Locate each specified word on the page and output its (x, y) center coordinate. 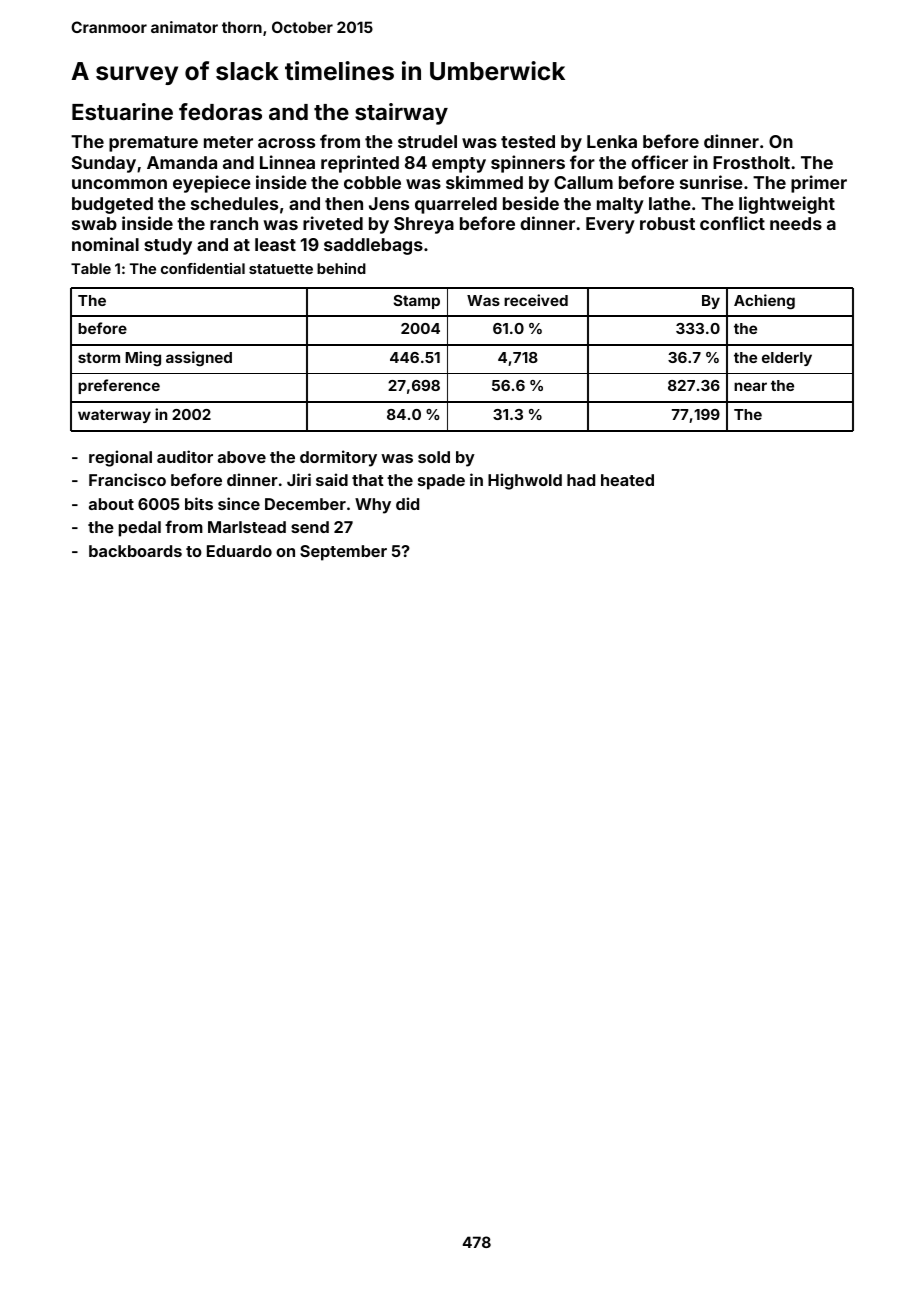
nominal (105, 244)
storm (99, 357)
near (750, 386)
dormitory (338, 458)
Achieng (764, 302)
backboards (135, 551)
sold (434, 457)
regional (120, 458)
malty (620, 205)
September (343, 553)
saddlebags (373, 246)
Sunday (104, 164)
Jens (389, 203)
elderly (787, 359)
